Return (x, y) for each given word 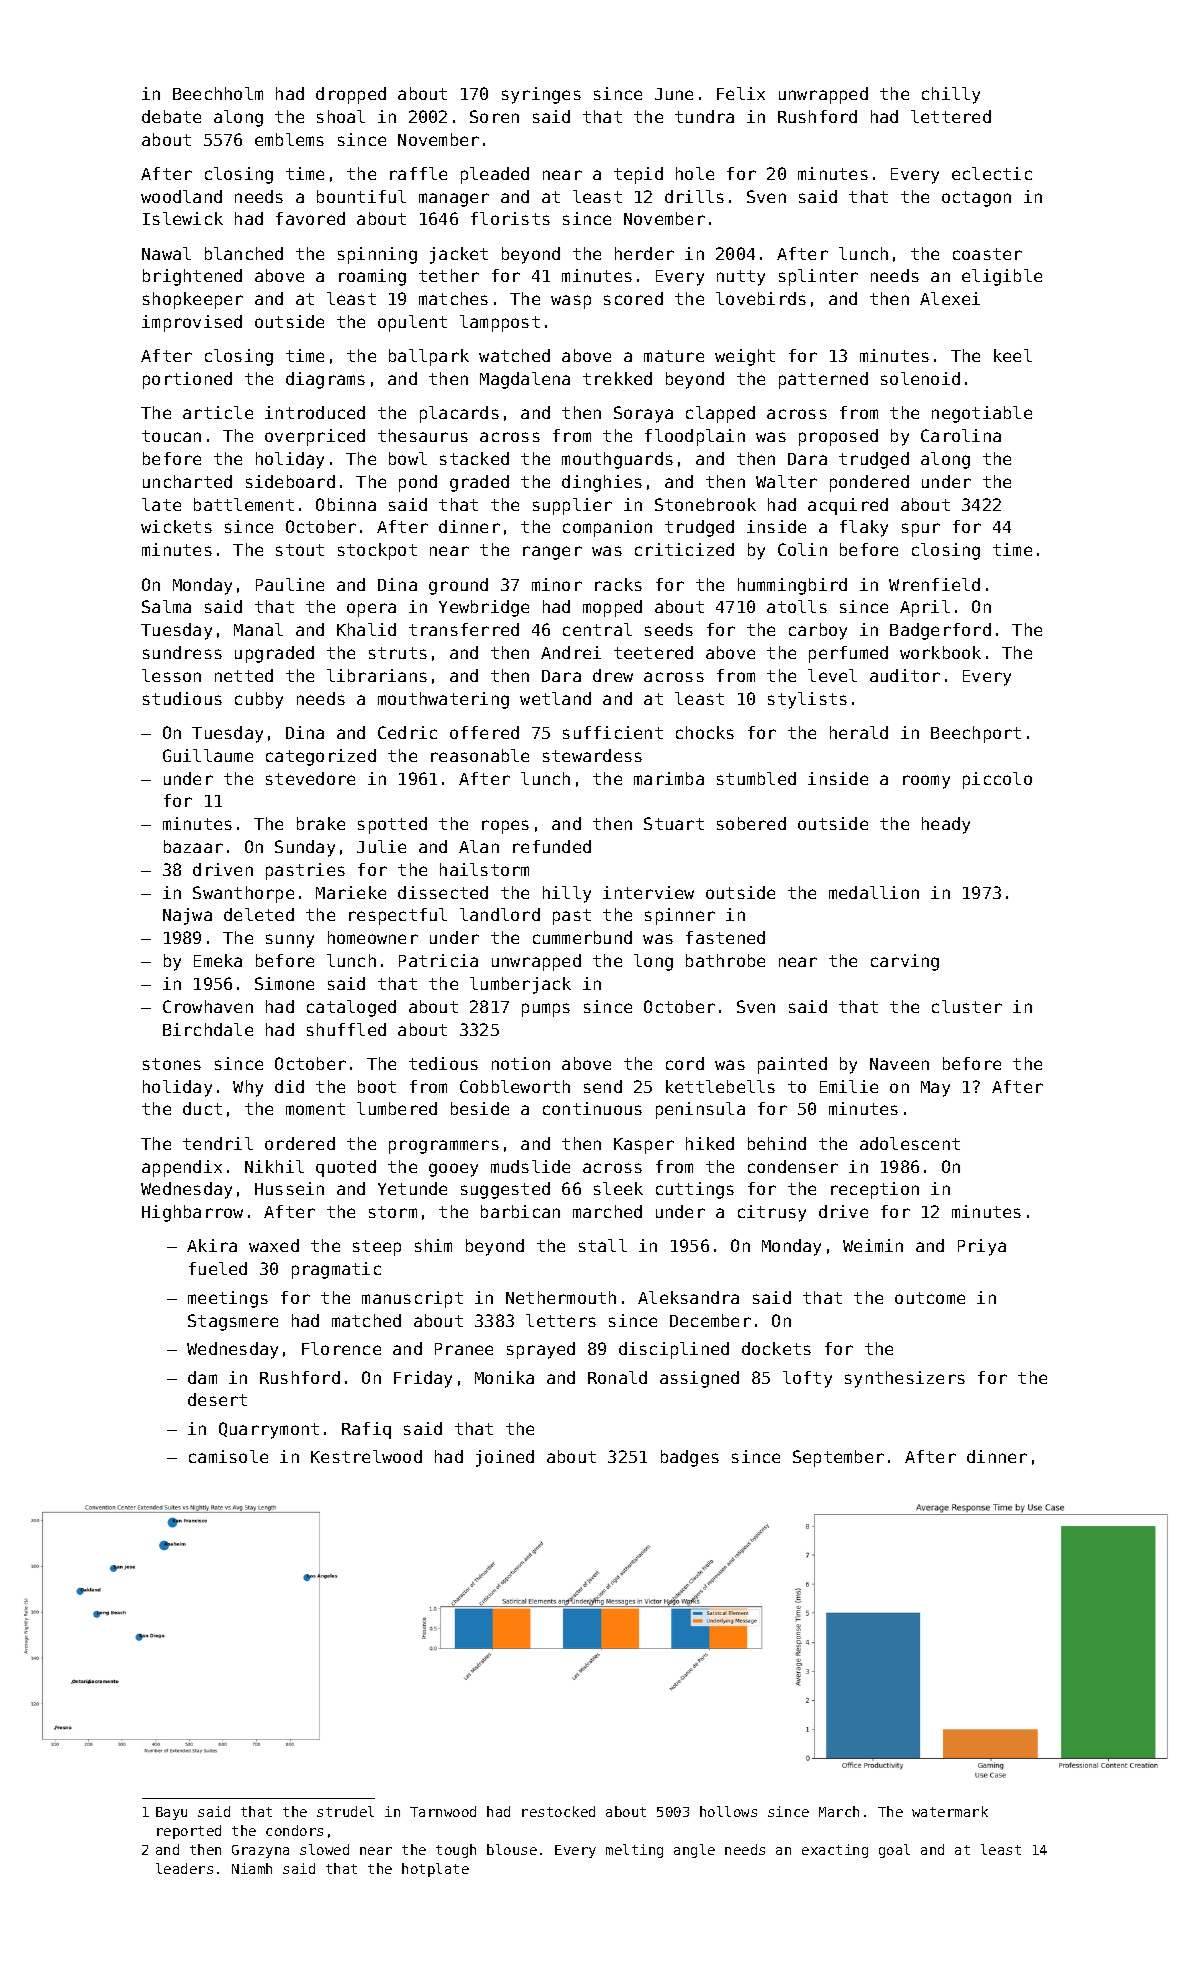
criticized (684, 549)
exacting (835, 1851)
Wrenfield (934, 584)
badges (690, 1458)
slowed (324, 1849)
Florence (341, 1348)
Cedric (407, 732)
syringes (541, 95)
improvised (192, 323)
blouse (512, 1849)
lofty (807, 1379)
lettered (951, 116)
